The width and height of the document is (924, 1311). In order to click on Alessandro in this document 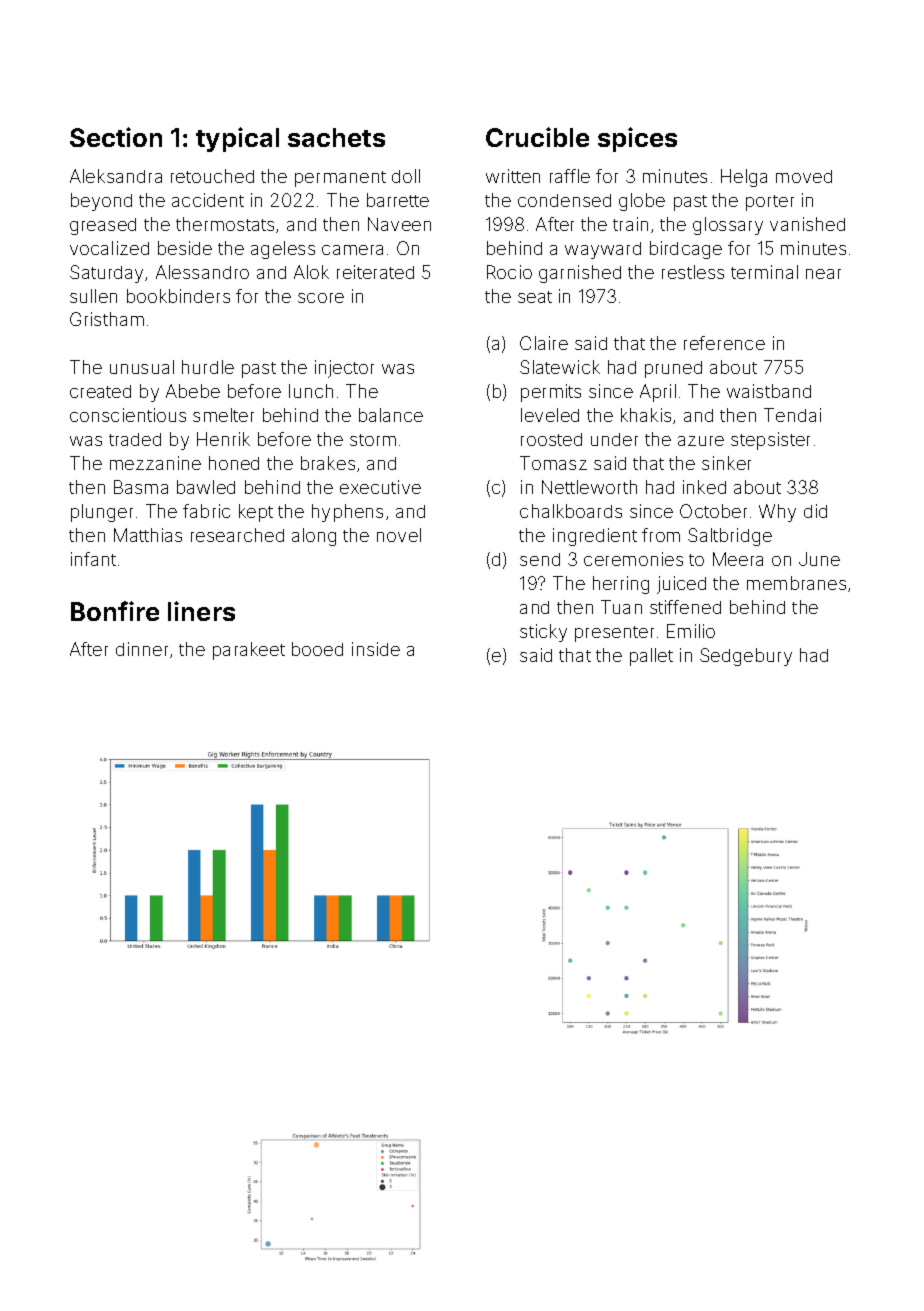, I will do `click(202, 272)`.
